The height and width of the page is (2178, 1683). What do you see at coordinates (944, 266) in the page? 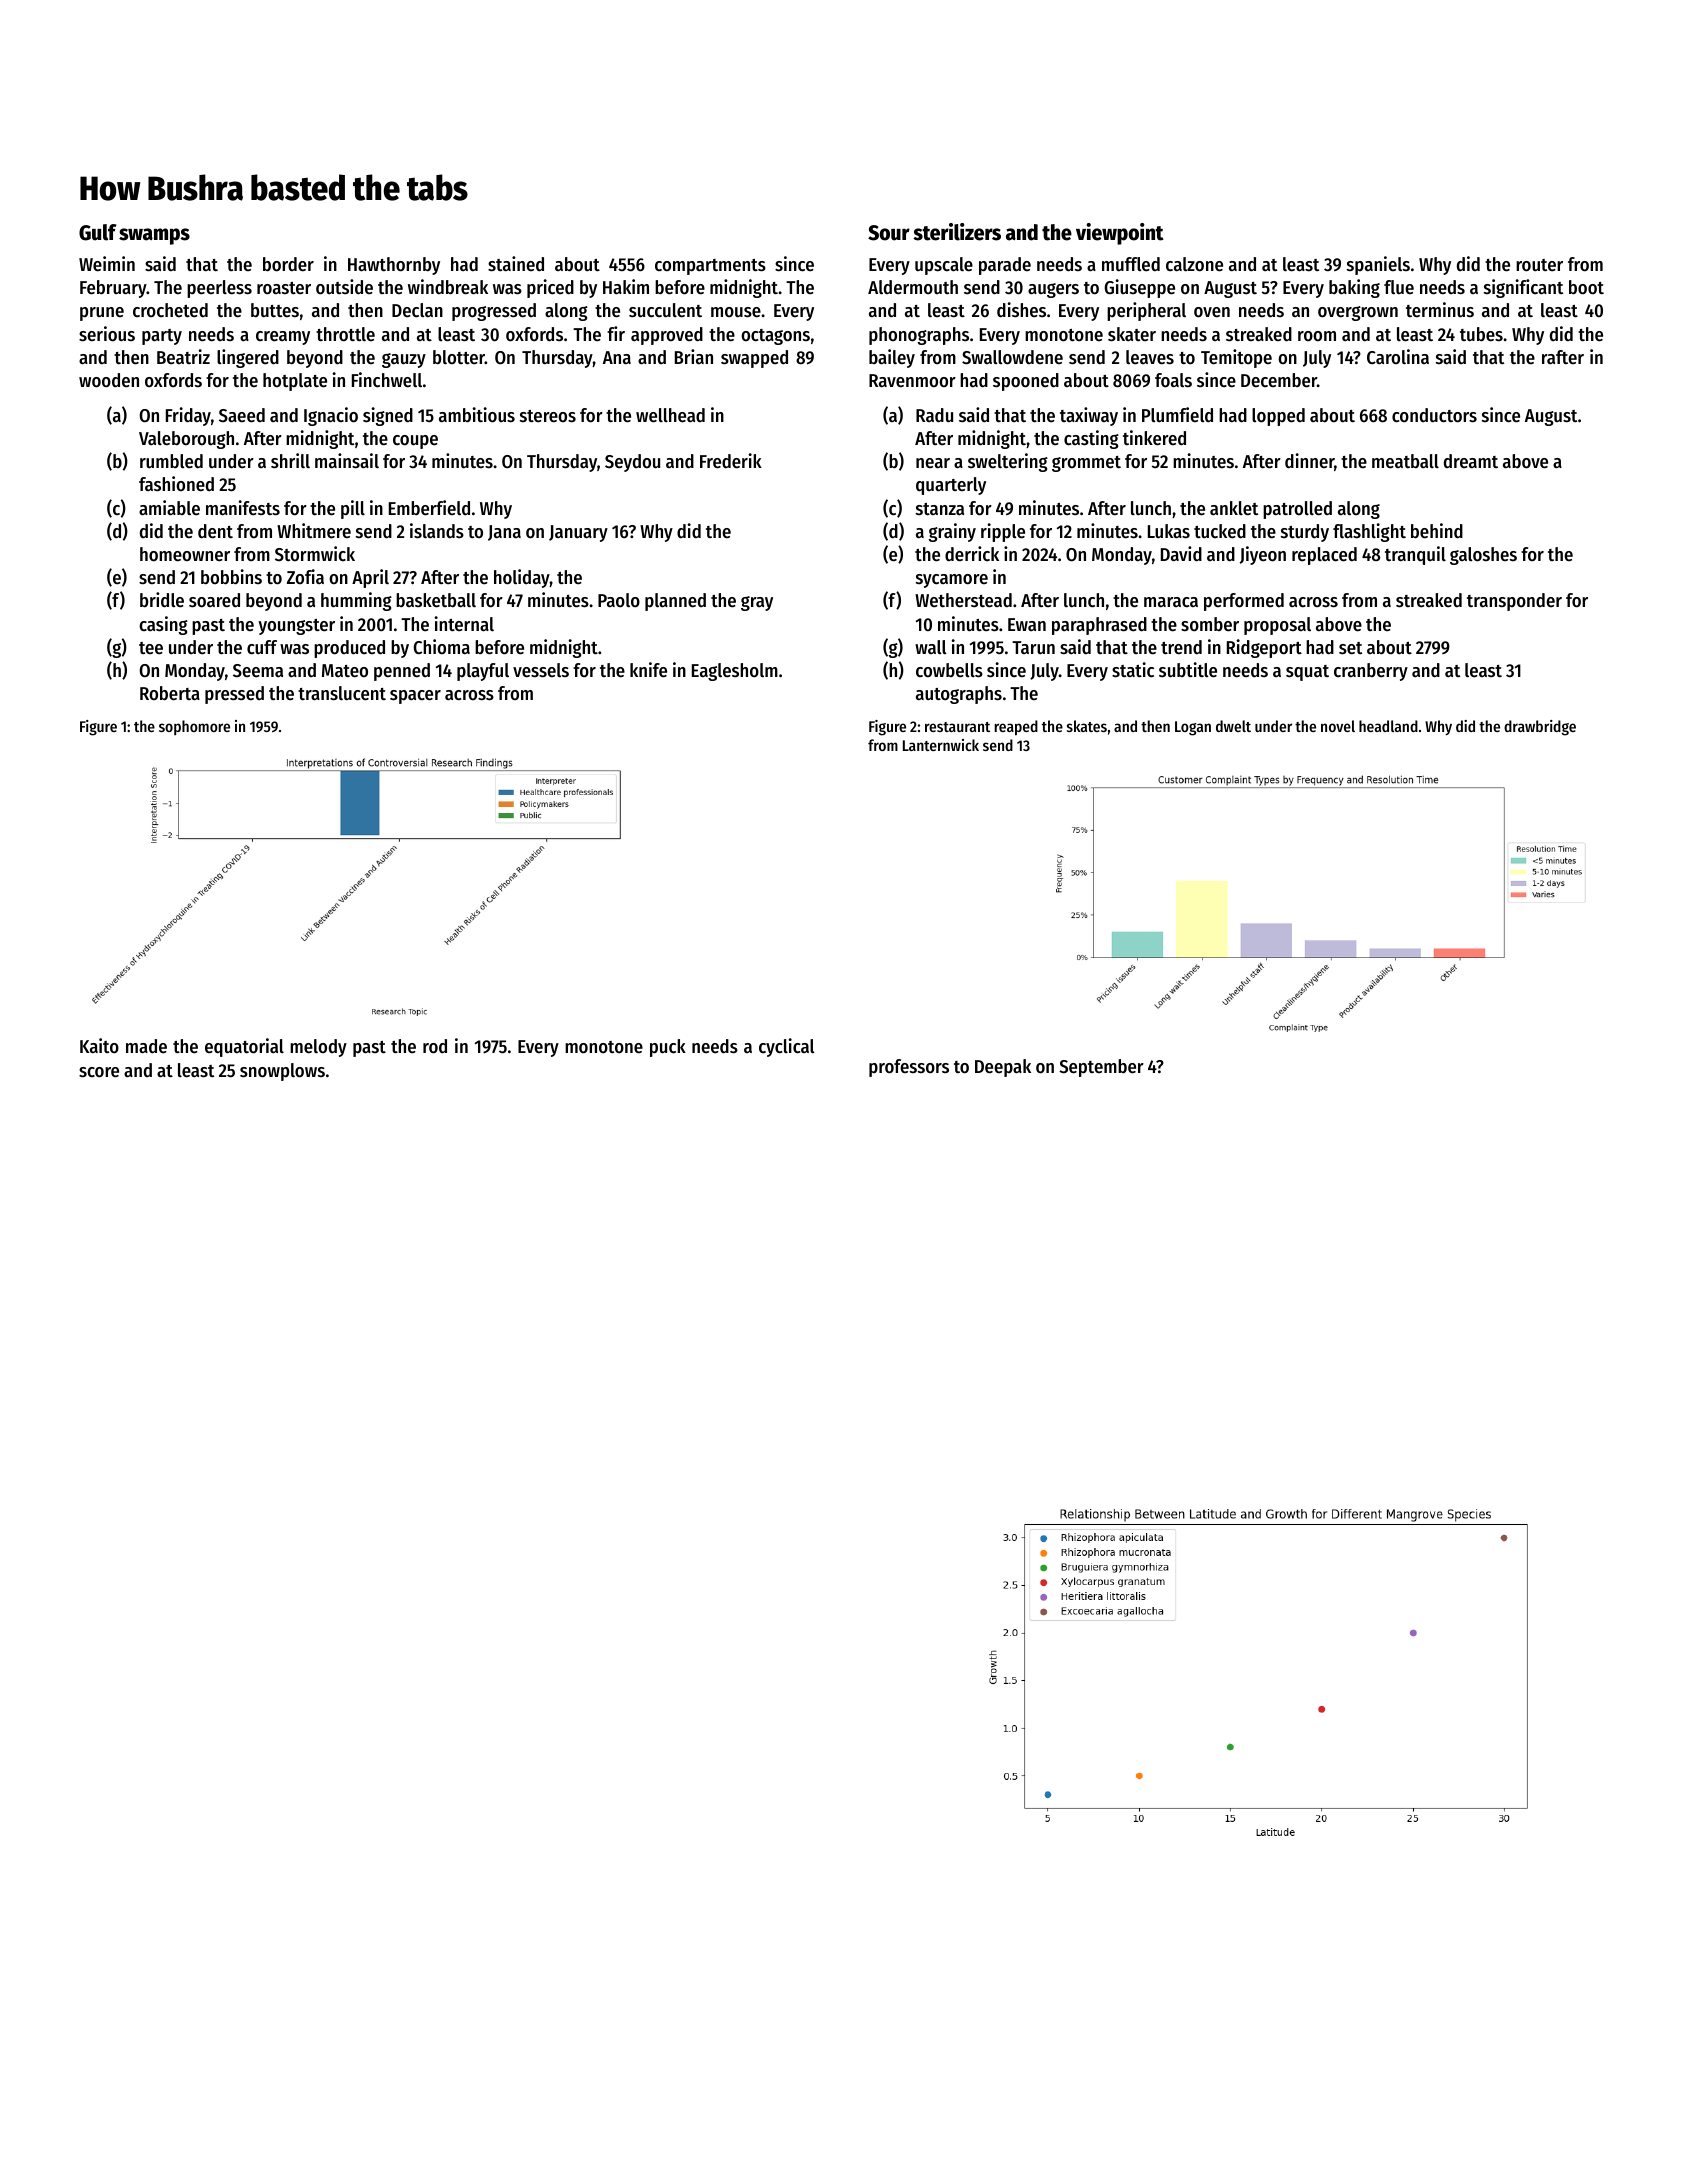
I see `upscale` at bounding box center [944, 266].
